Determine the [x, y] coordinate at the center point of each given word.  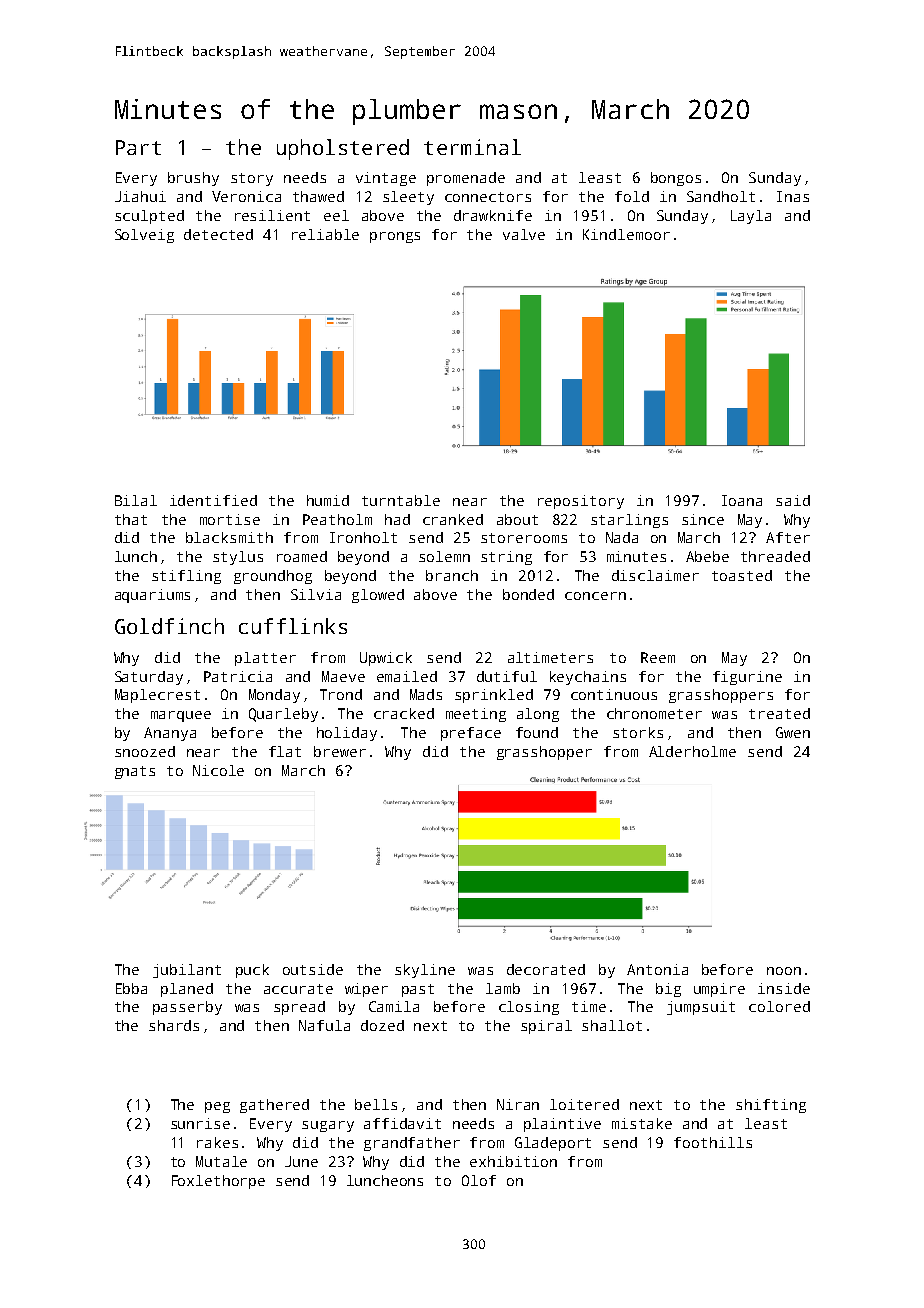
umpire [719, 990]
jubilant [187, 971]
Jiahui [140, 196]
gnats [135, 772]
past [418, 990]
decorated [546, 969]
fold [632, 196]
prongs [395, 237]
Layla [751, 217]
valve [524, 234]
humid [328, 500]
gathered [274, 1106]
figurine [747, 678]
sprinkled [494, 696]
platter [265, 659]
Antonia [657, 969]
